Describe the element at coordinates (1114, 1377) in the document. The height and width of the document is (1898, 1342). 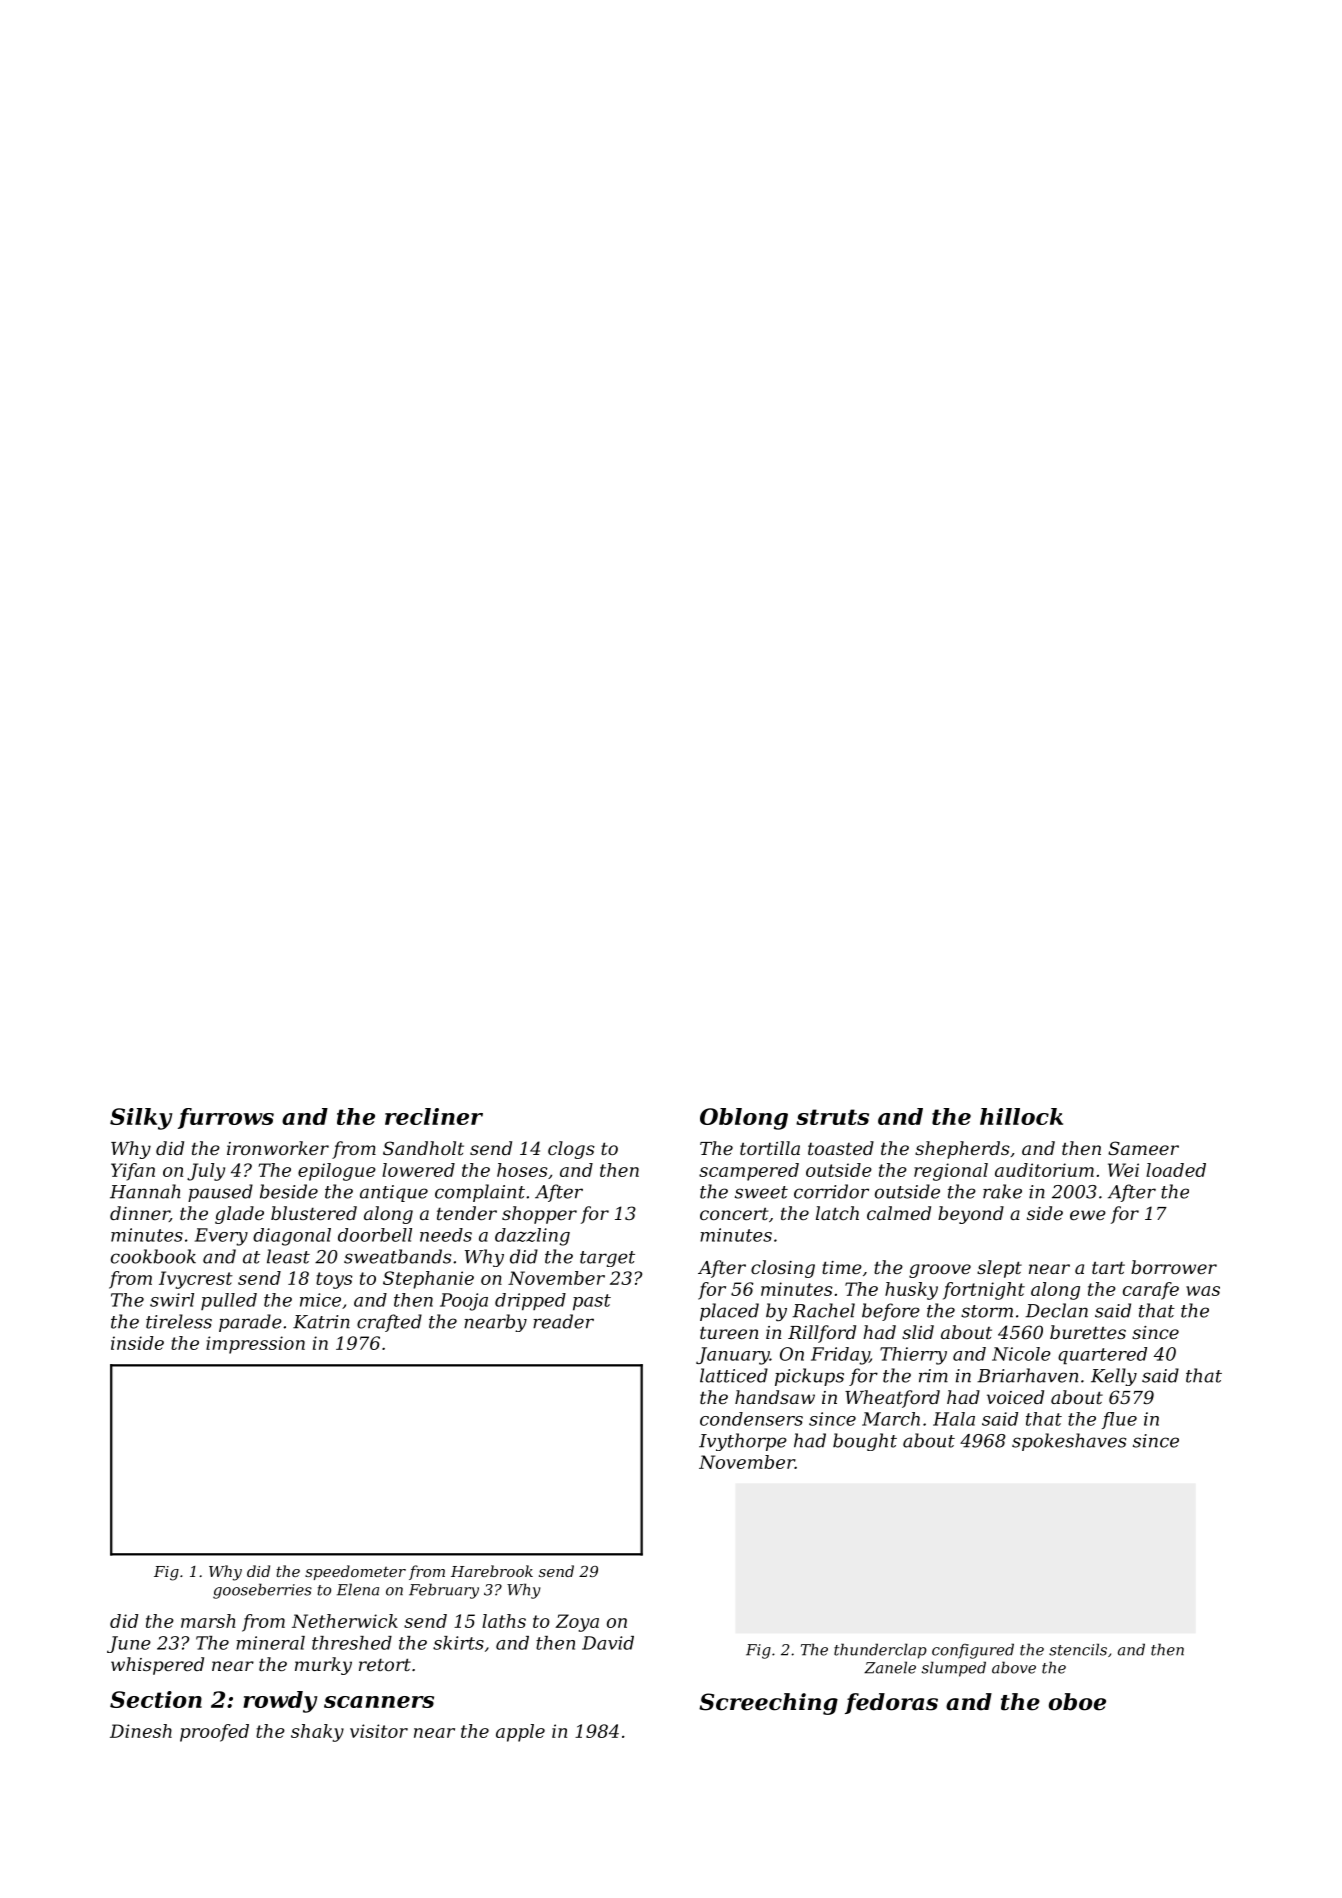
I see `Kelly` at that location.
